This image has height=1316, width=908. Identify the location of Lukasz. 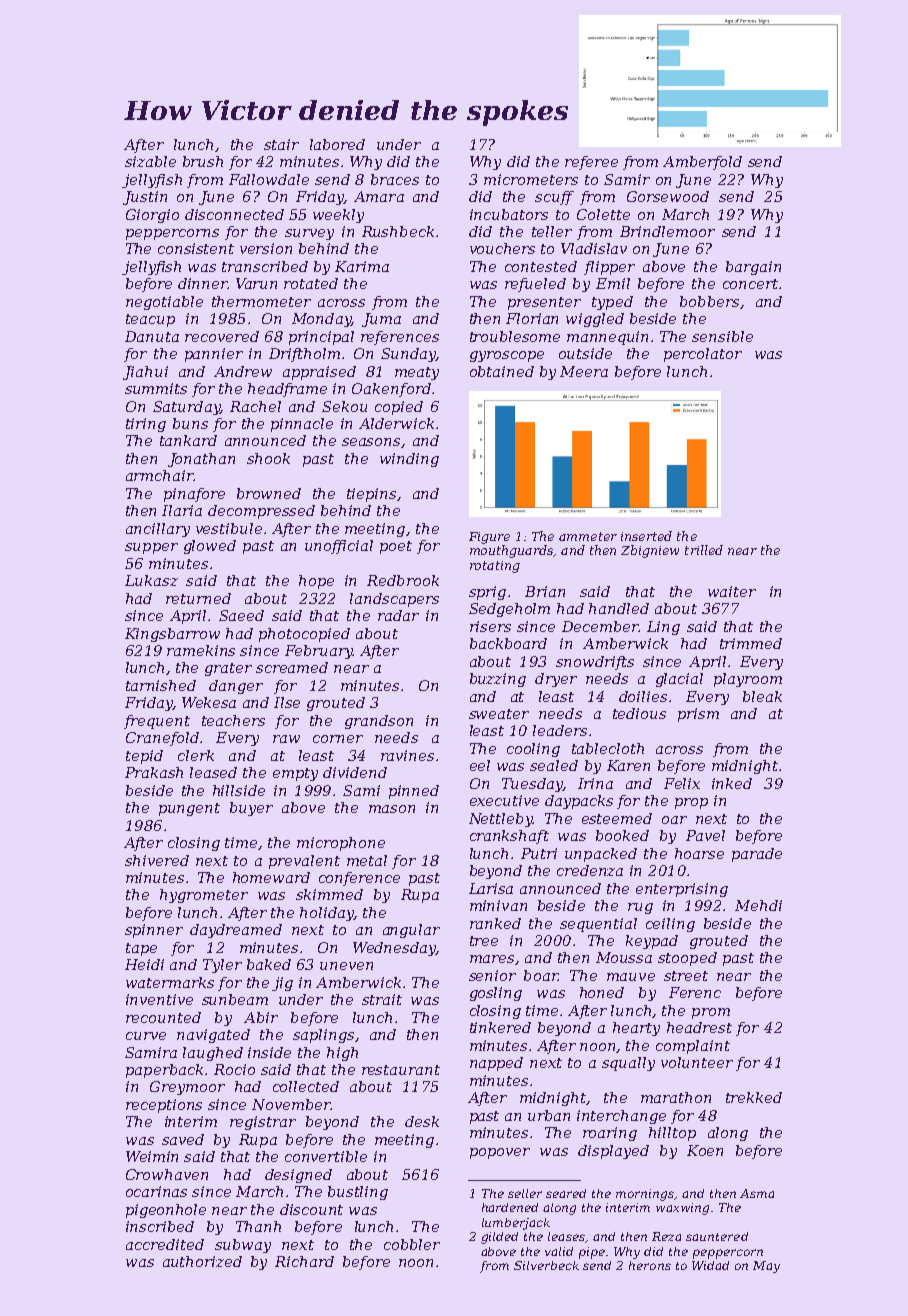
(151, 580).
